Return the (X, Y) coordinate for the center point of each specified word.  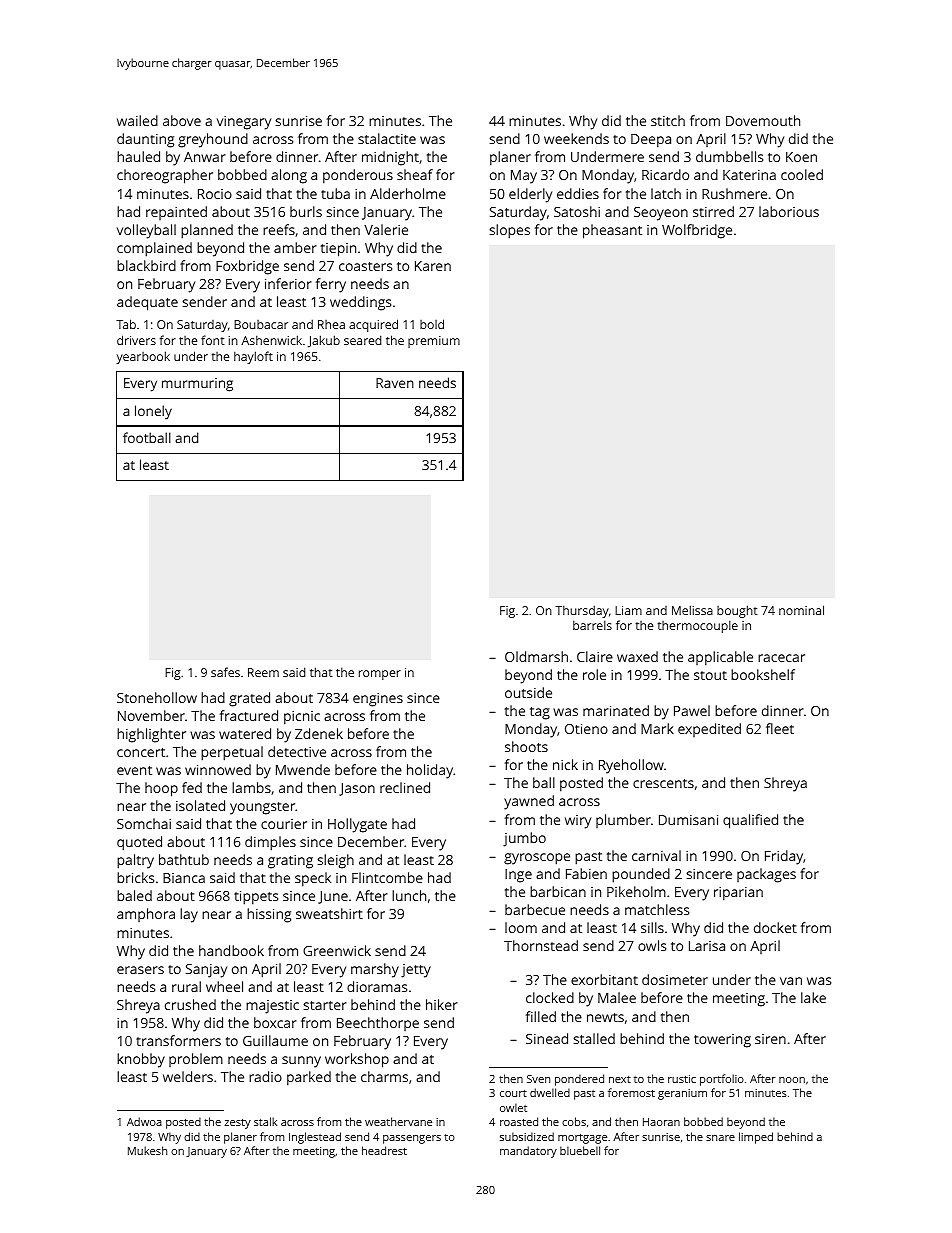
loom (521, 927)
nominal (801, 610)
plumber (623, 821)
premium (434, 342)
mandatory (528, 1152)
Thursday (582, 611)
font (213, 340)
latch (666, 193)
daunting (145, 140)
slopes (510, 231)
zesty (238, 1124)
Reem (263, 672)
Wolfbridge (697, 231)
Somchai (144, 823)
